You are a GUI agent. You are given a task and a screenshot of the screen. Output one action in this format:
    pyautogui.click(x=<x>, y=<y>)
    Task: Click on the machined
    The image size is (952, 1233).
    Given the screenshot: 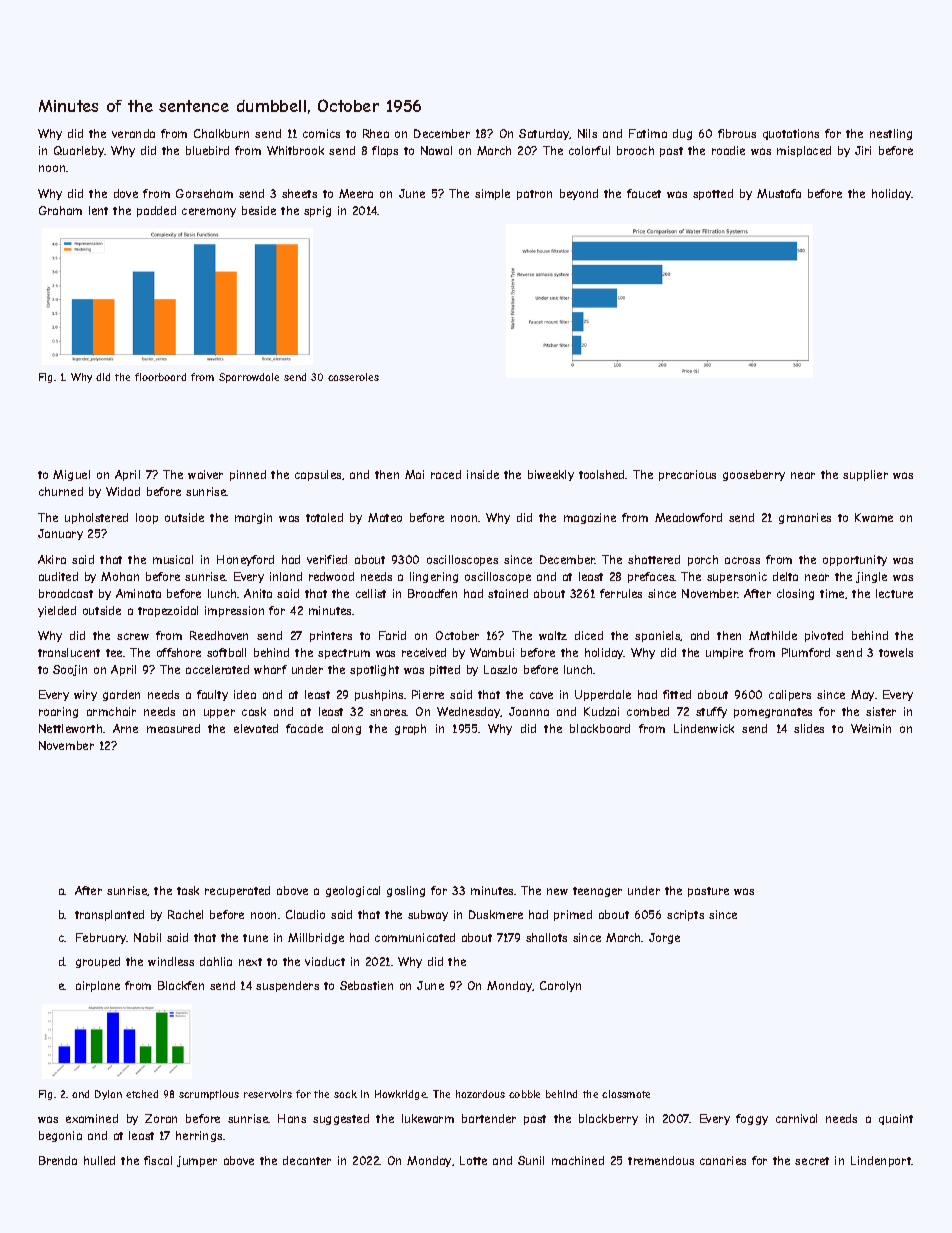 What is the action you would take?
    pyautogui.click(x=578, y=1160)
